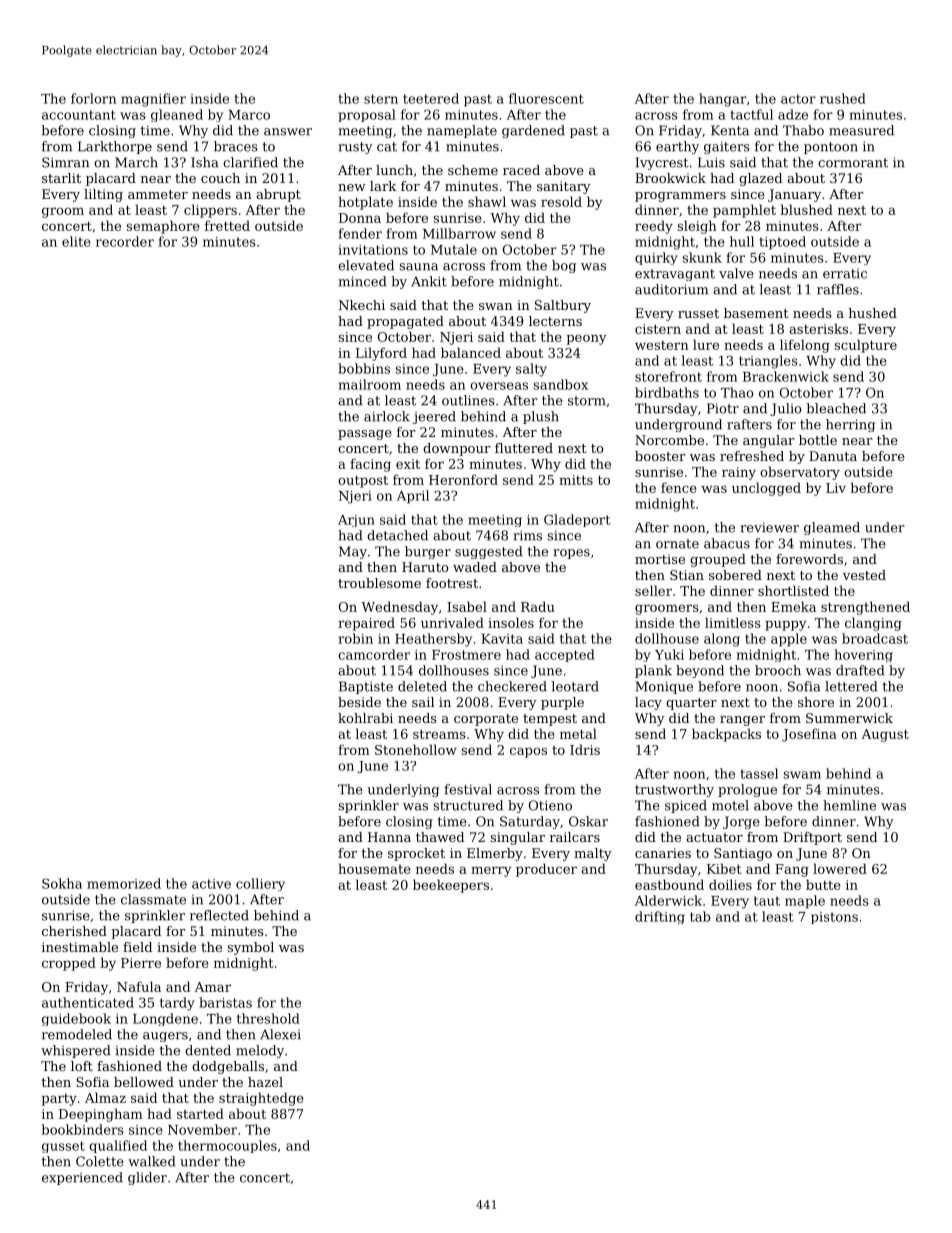 This page has height=1233, width=952. Describe the element at coordinates (364, 368) in the page. I see `bobbins` at that location.
